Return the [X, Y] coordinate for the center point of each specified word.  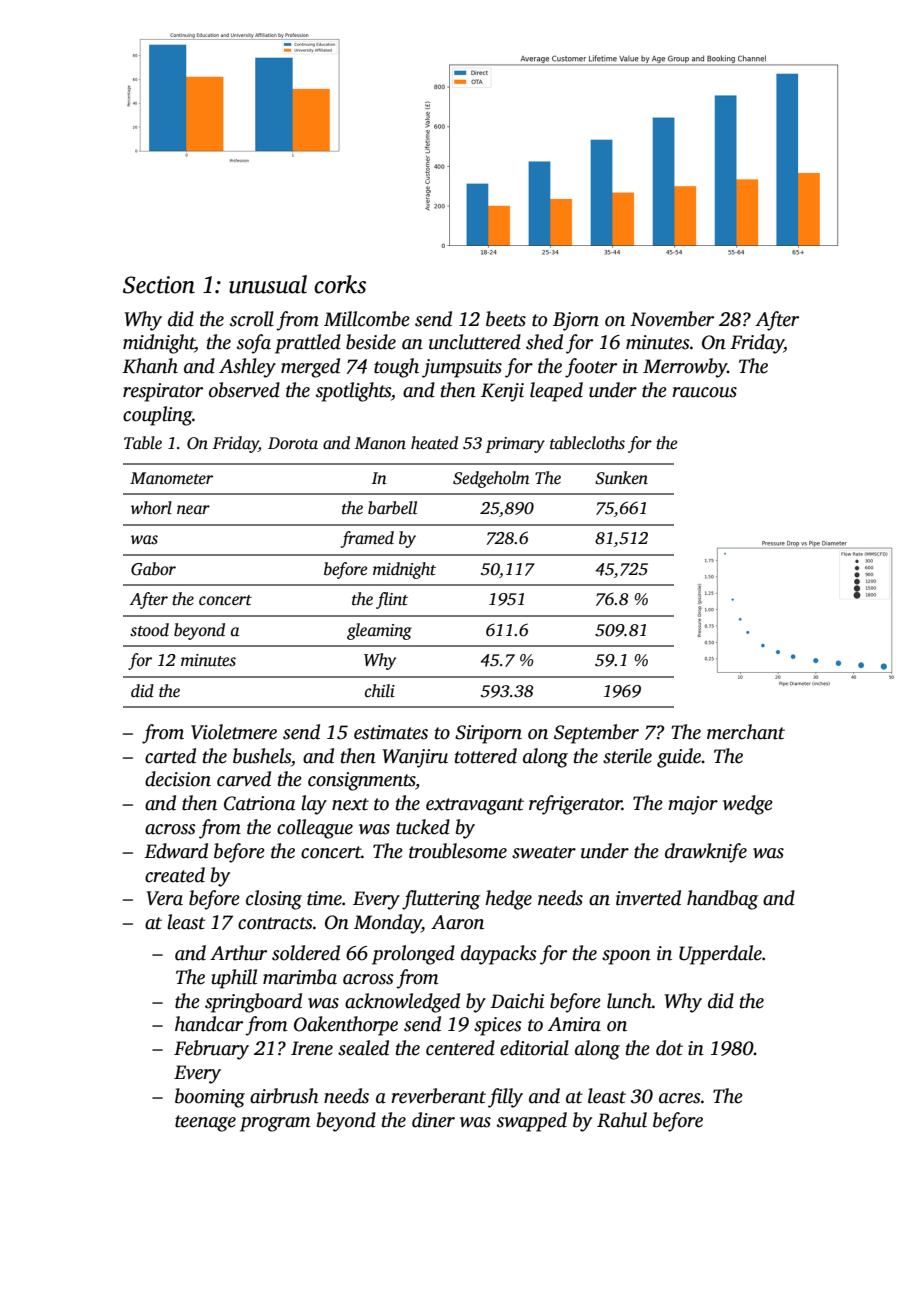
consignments [362, 781]
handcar [209, 1024]
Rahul [622, 1120]
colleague [315, 829]
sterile [627, 756]
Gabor [153, 569]
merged [310, 368]
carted [170, 756]
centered [460, 1048]
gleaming [379, 631]
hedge [508, 900]
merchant [746, 732]
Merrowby [685, 368]
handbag [722, 900]
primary [515, 445]
